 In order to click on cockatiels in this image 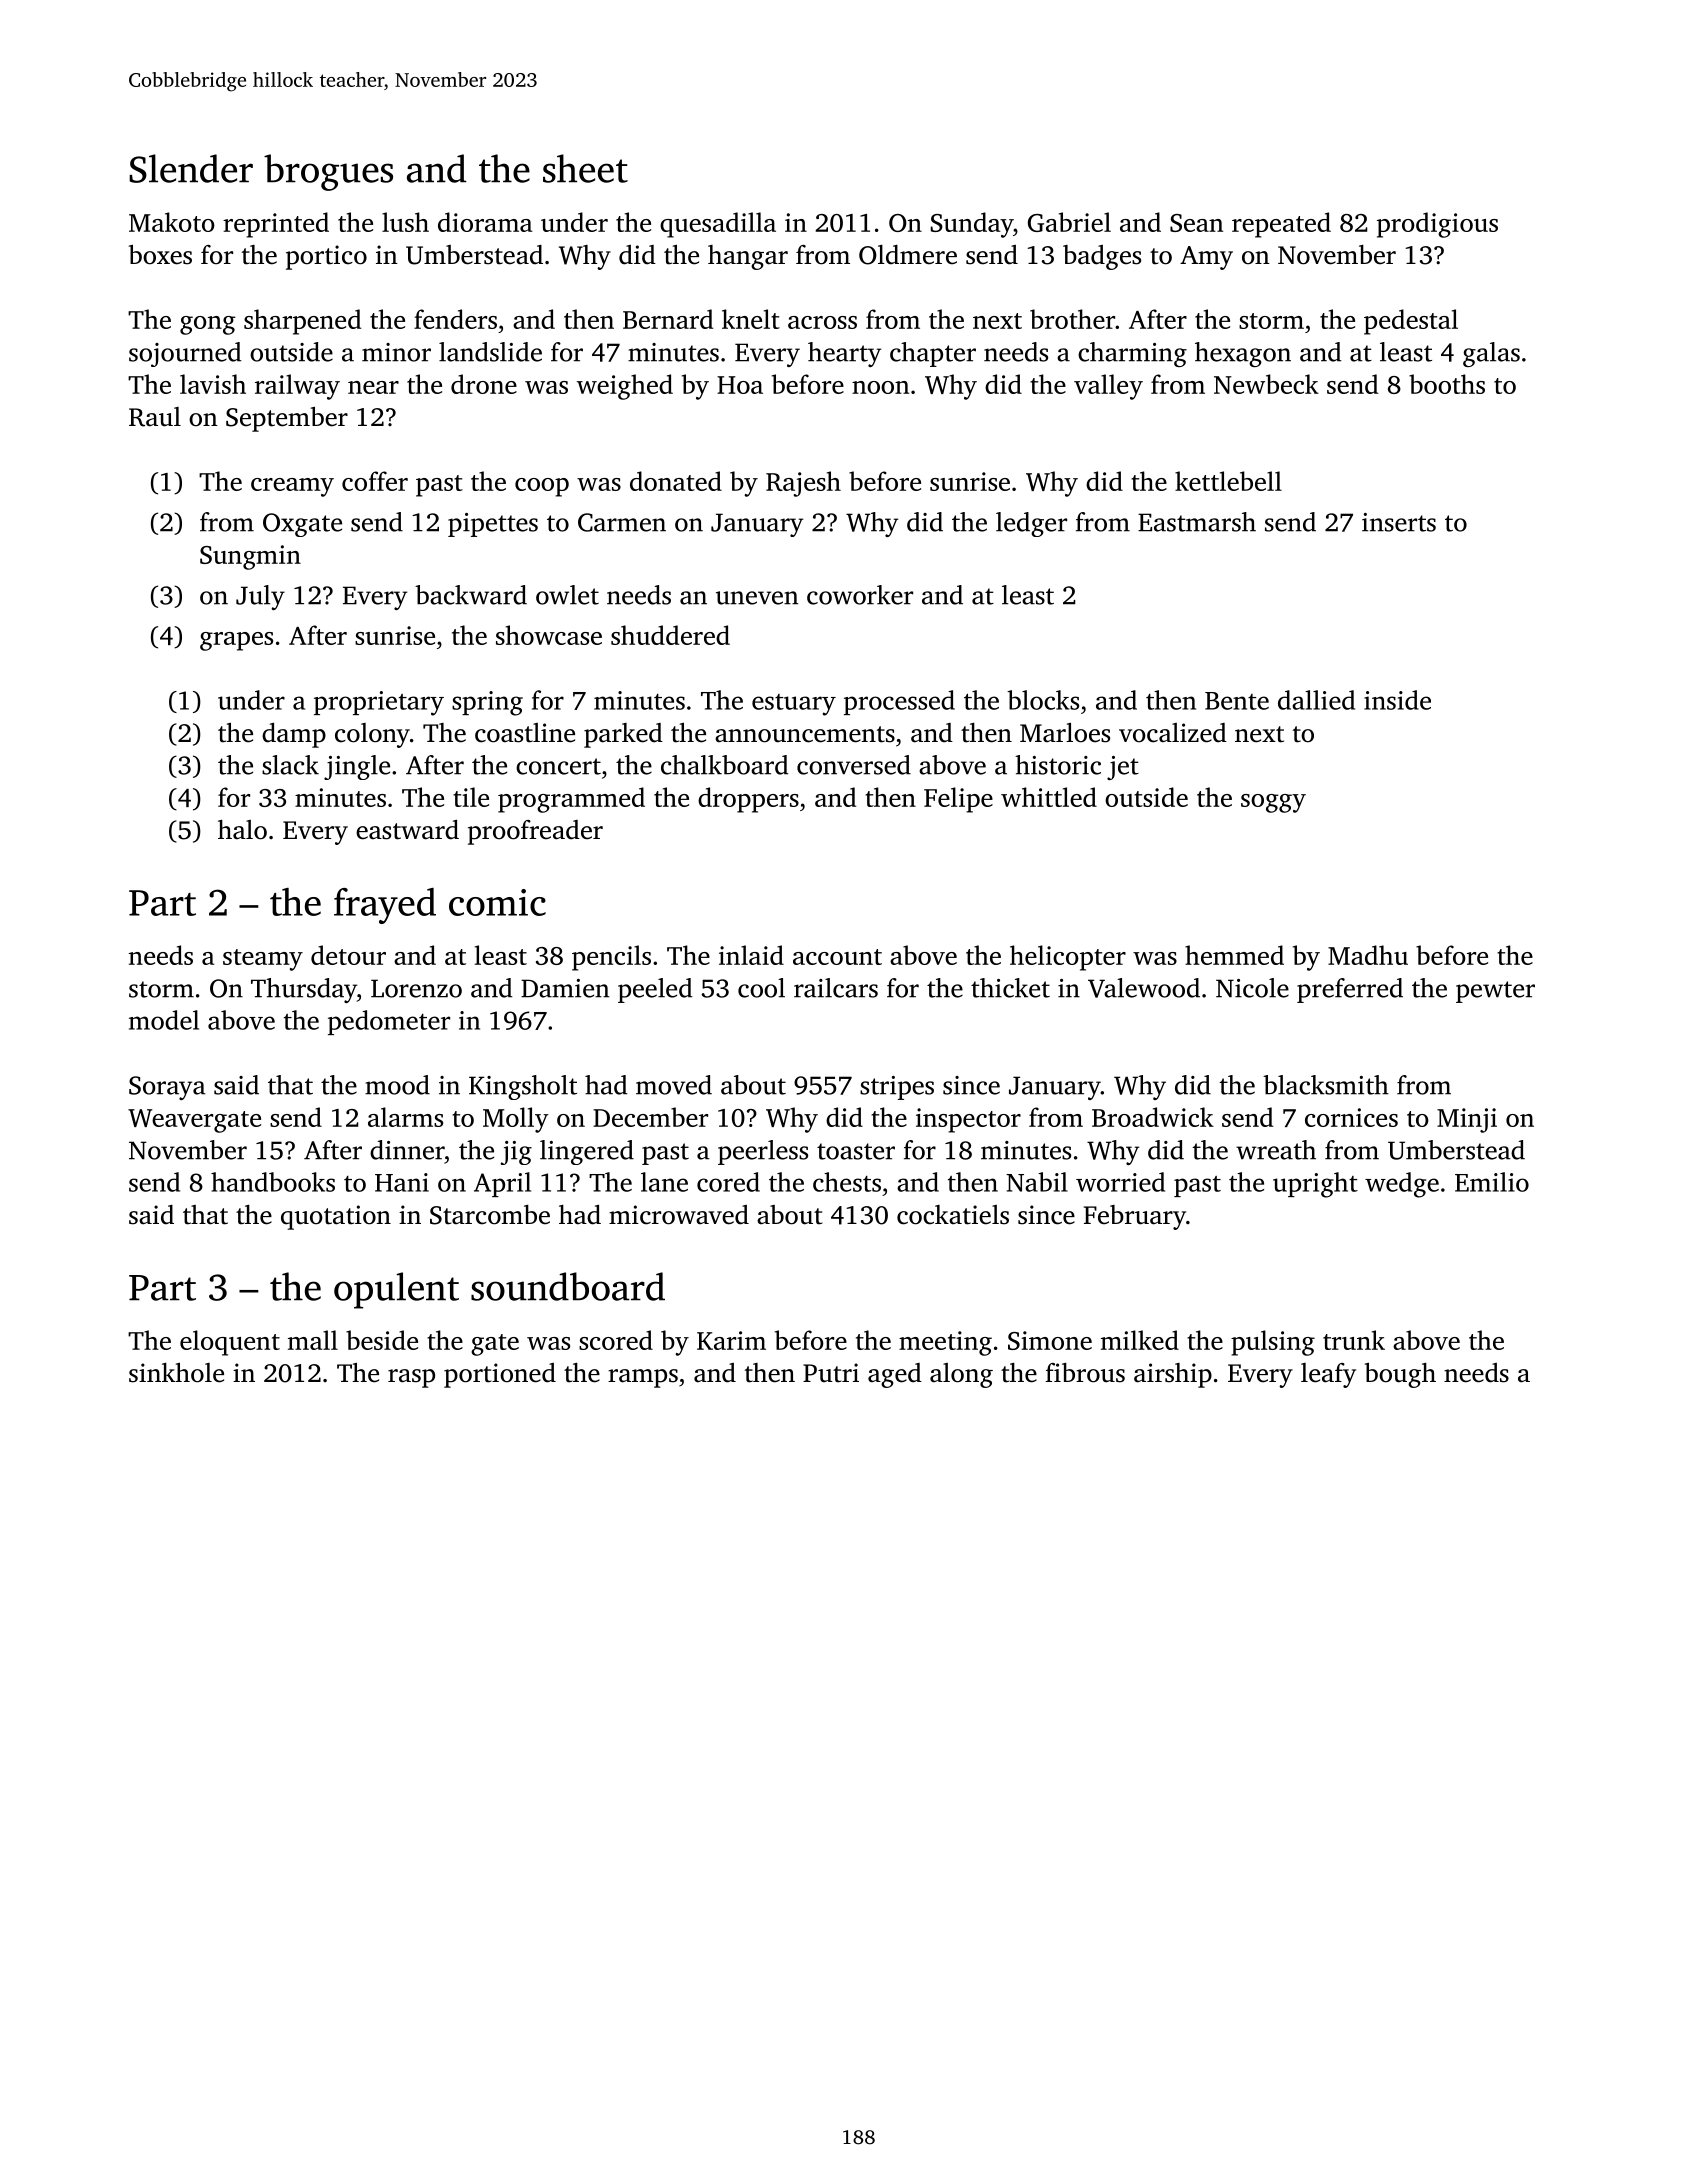, I will do `click(953, 1215)`.
